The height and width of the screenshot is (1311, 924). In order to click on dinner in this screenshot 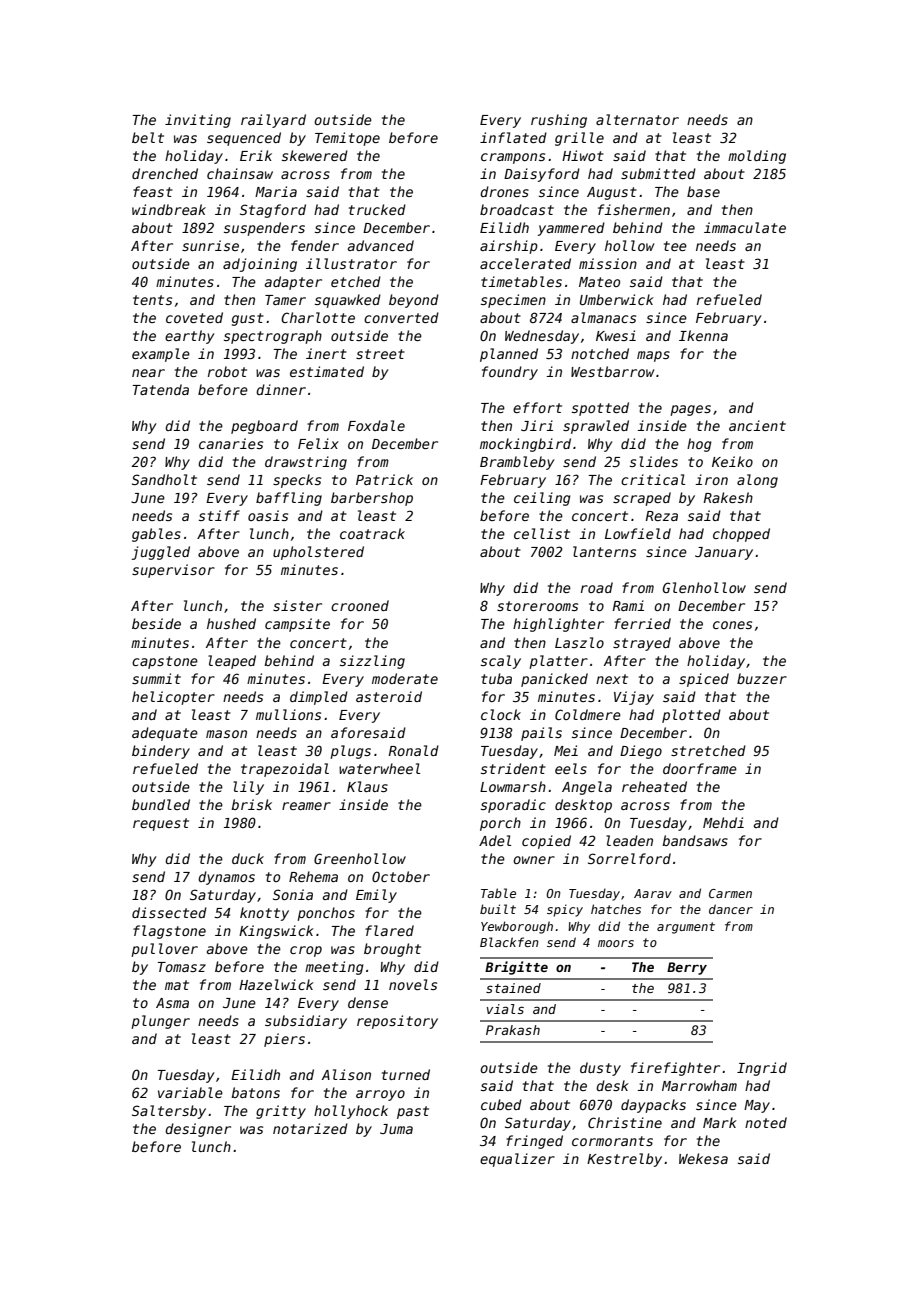, I will do `click(281, 389)`.
